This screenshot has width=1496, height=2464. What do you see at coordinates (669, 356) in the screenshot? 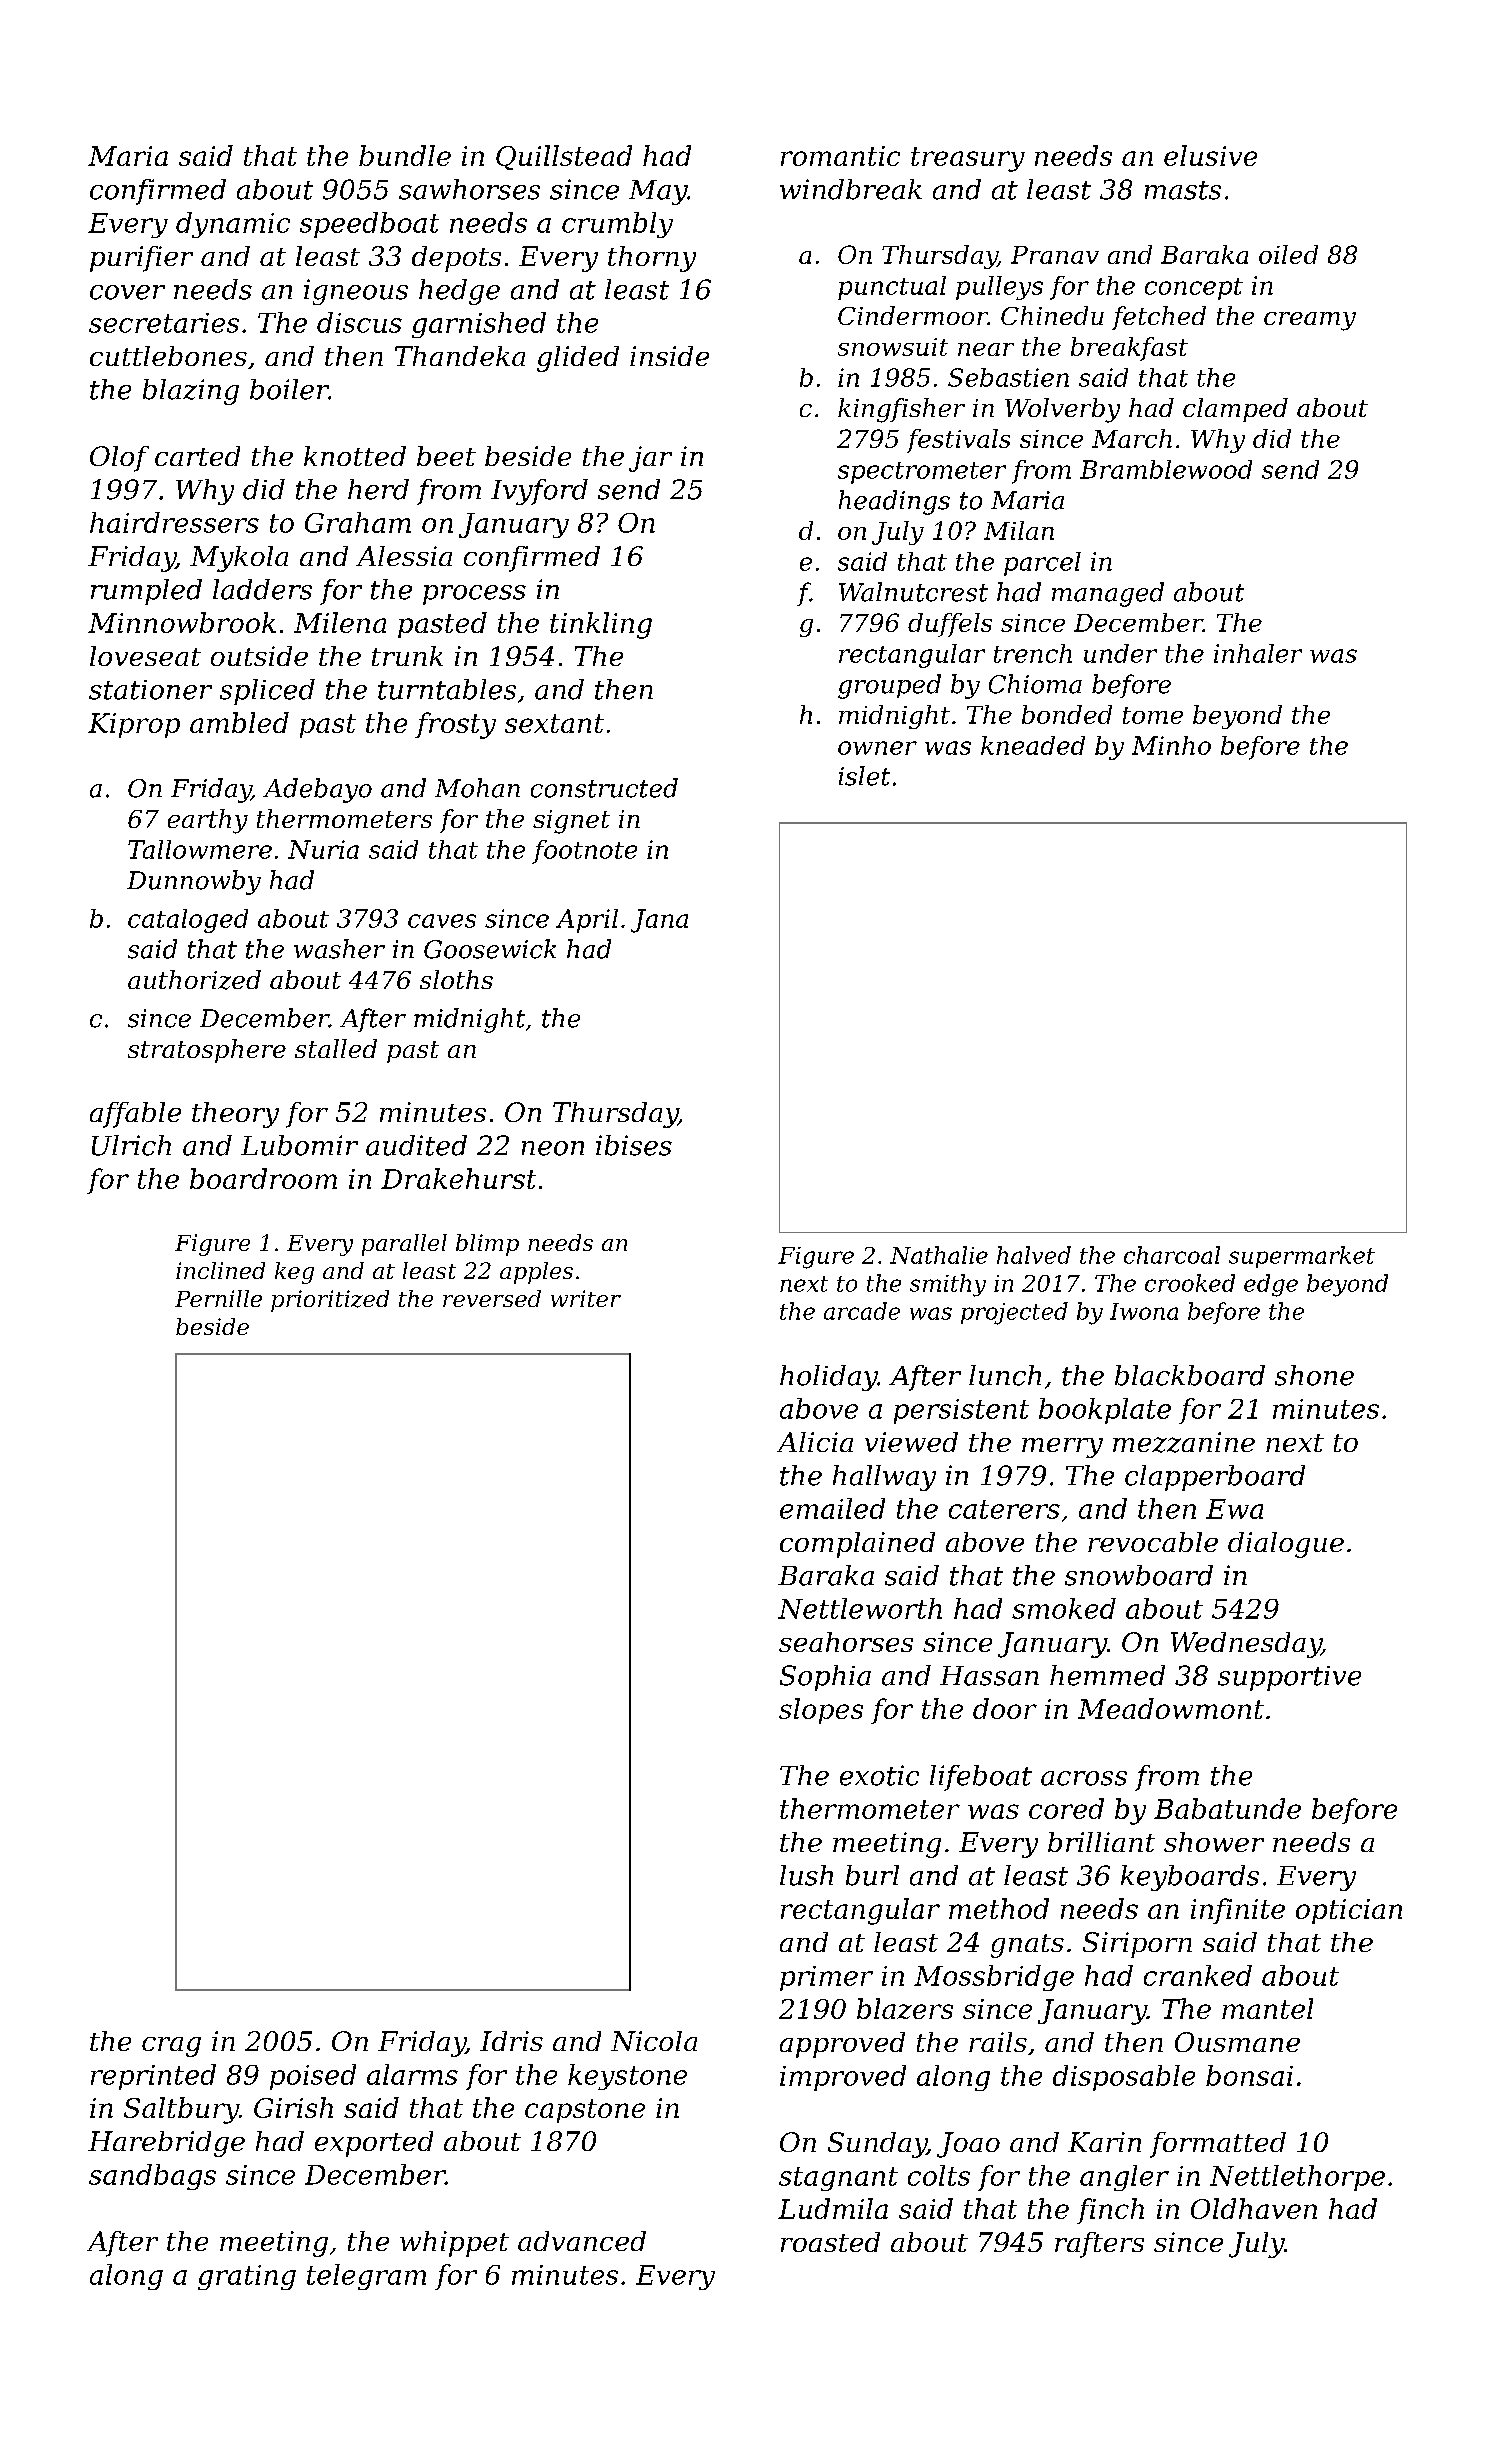
I see `inside` at bounding box center [669, 356].
